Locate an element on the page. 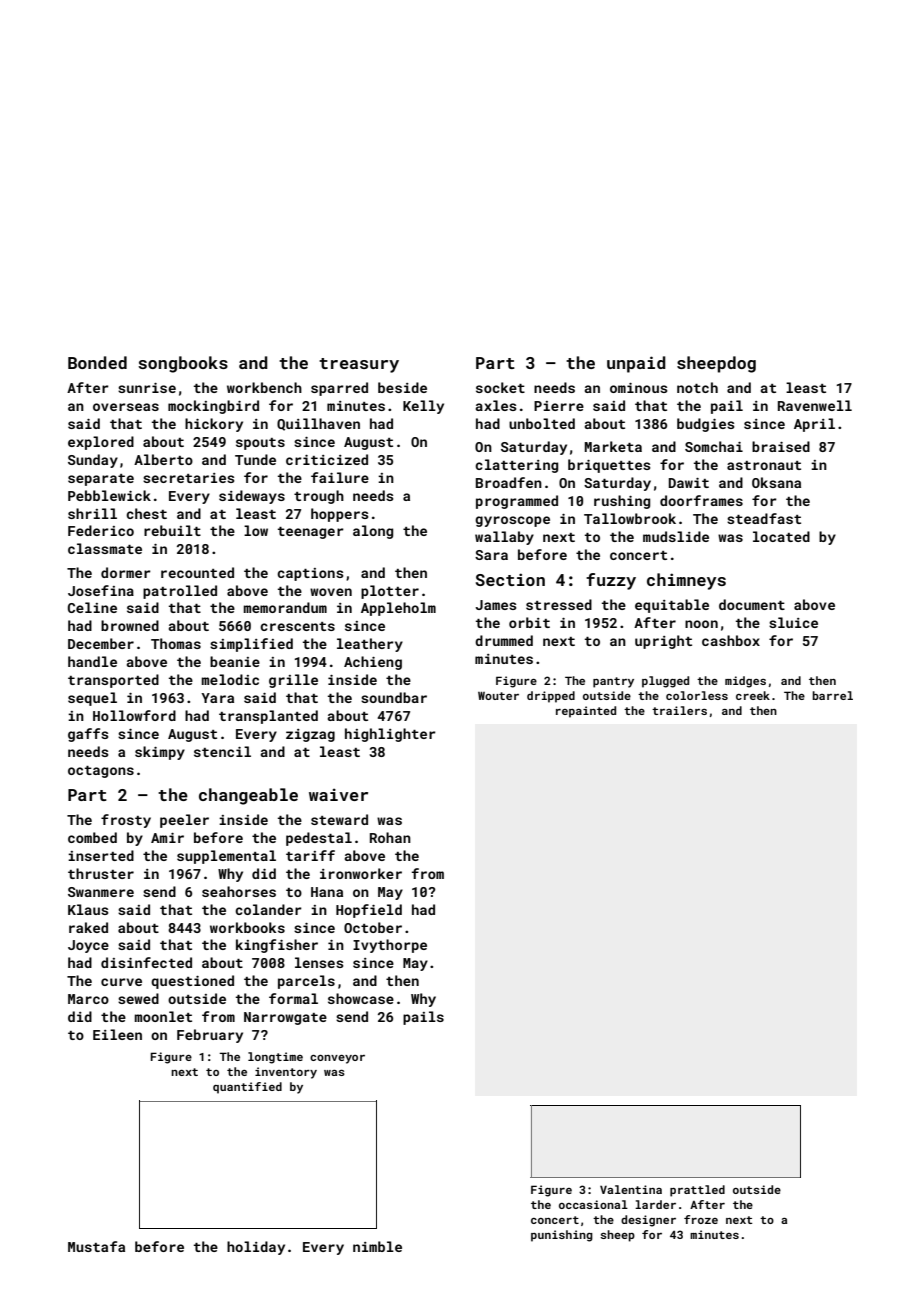 The image size is (924, 1308). repainted is located at coordinates (586, 712).
